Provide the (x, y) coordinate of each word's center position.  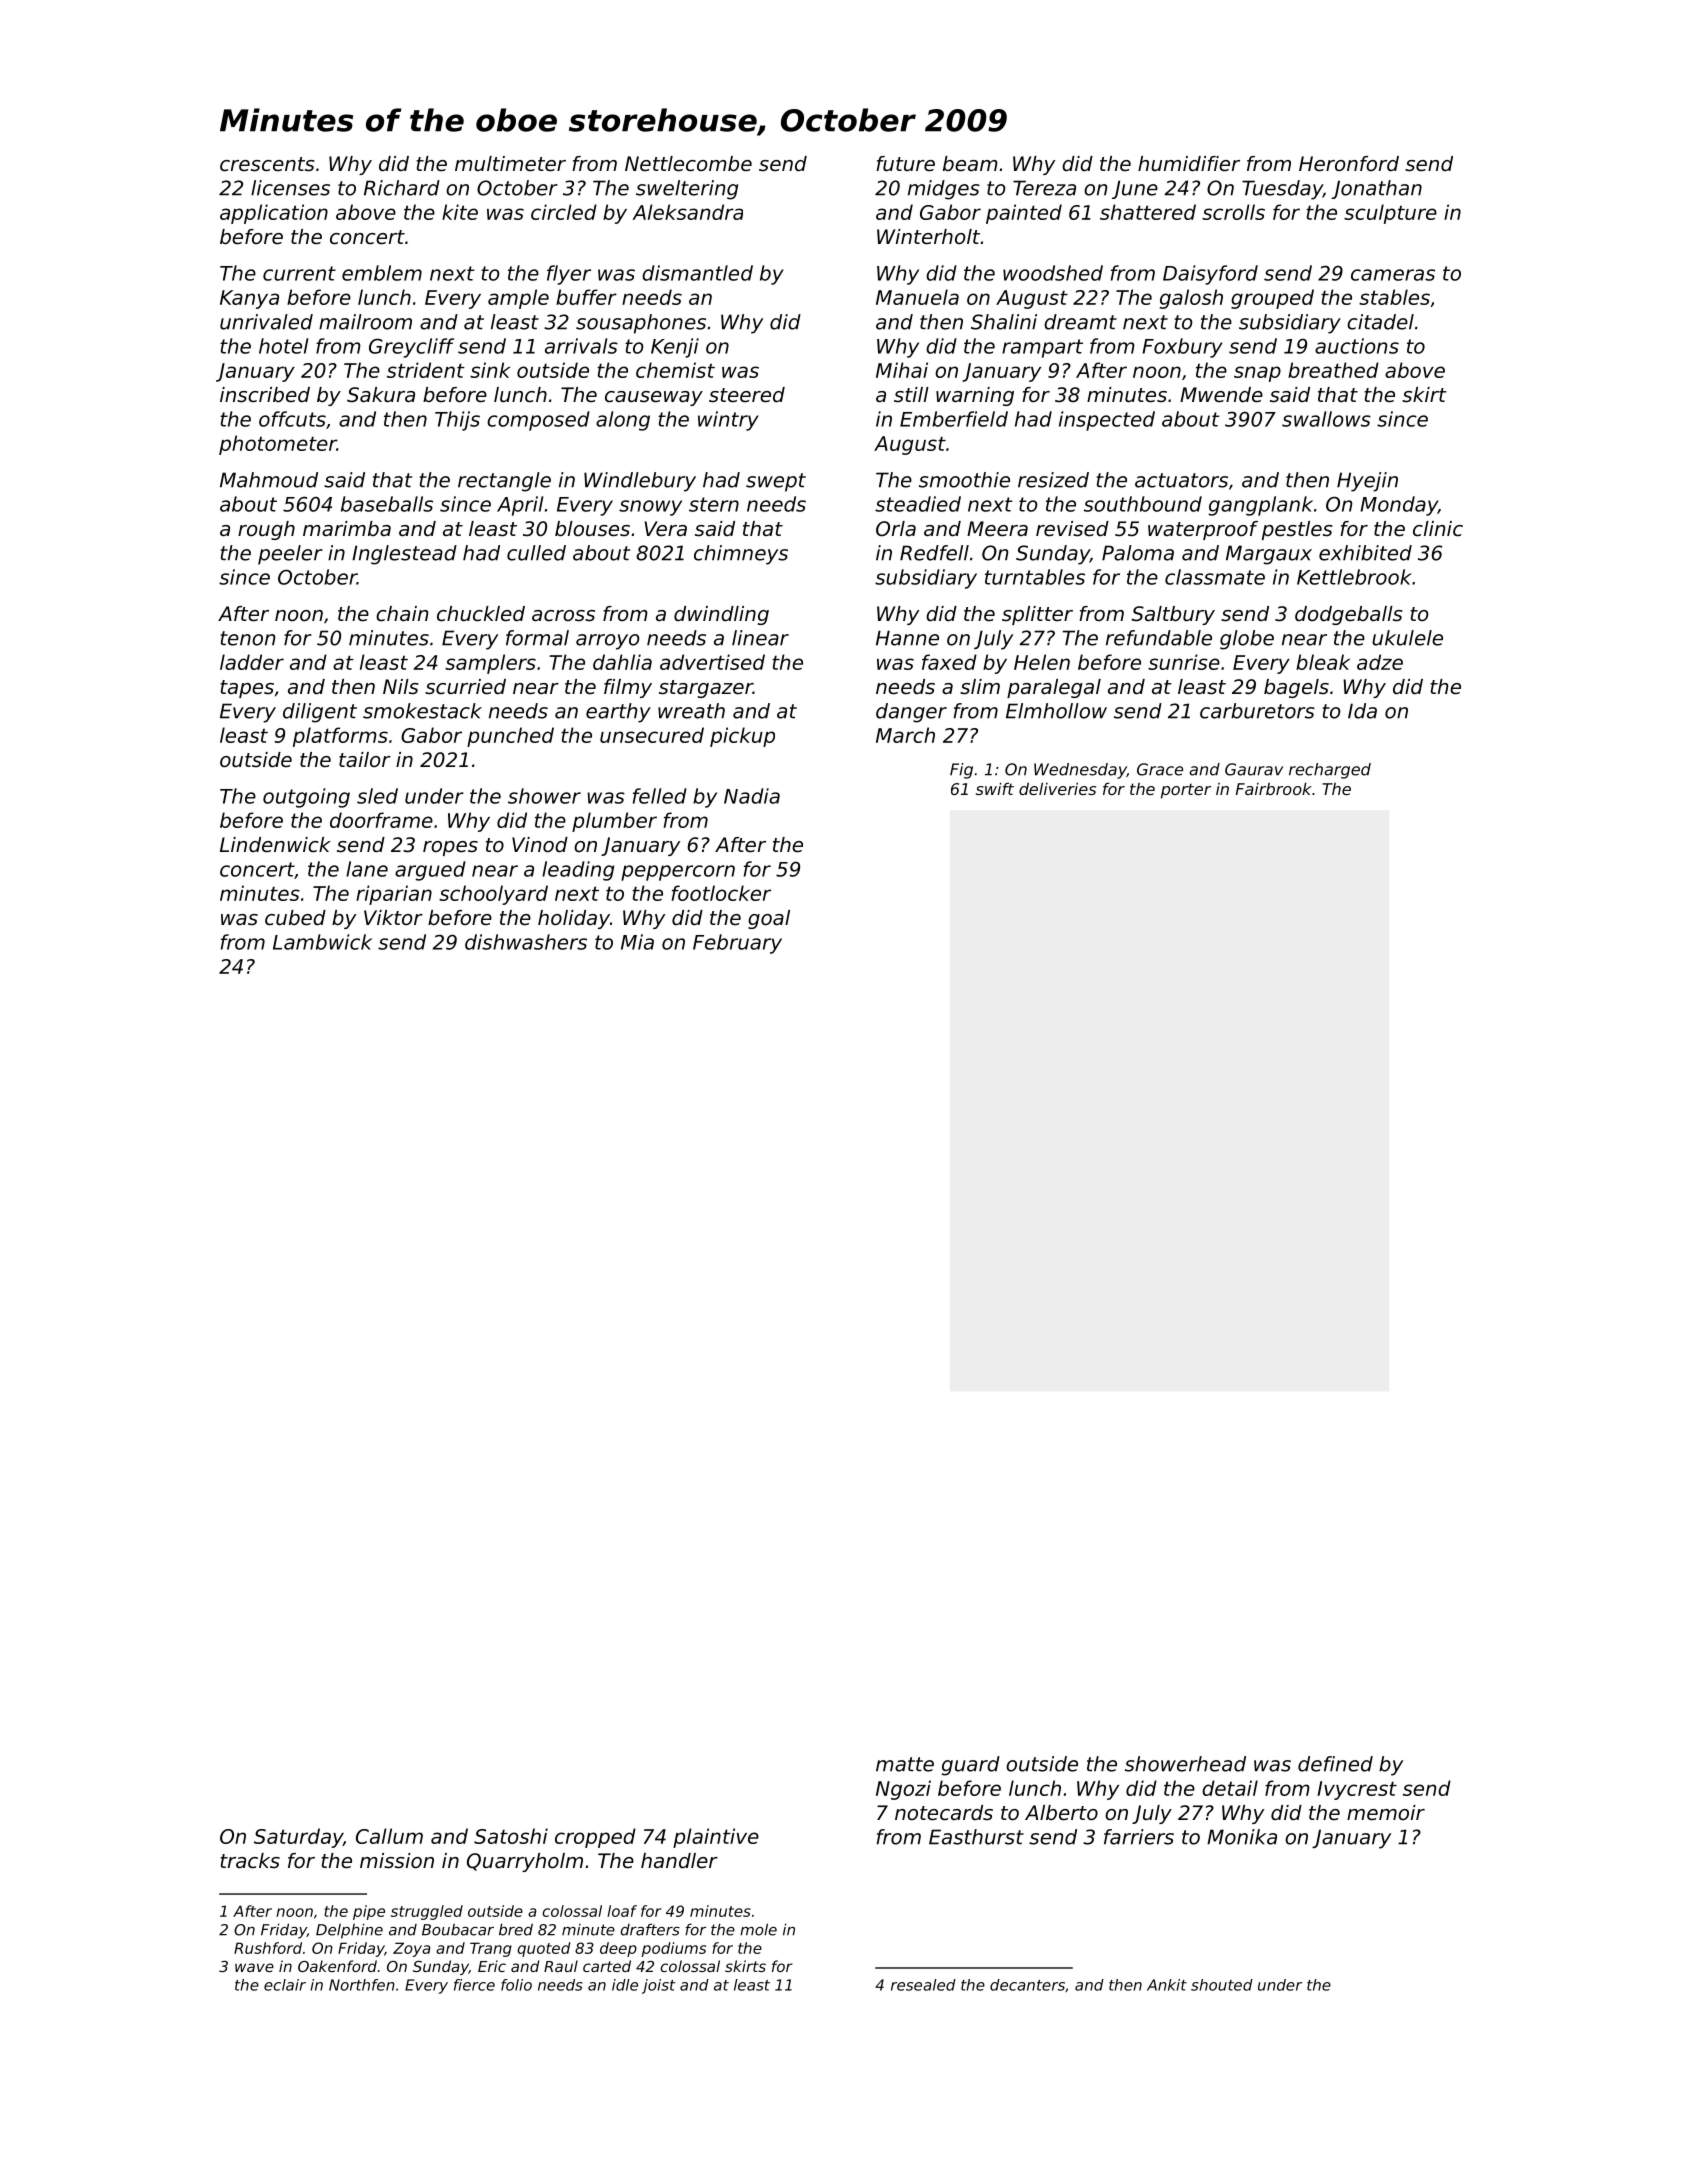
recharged (1330, 771)
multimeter (510, 163)
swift (995, 788)
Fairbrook (1274, 788)
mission (397, 1861)
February (737, 944)
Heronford (1349, 164)
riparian (394, 895)
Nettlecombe (688, 164)
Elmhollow (1056, 711)
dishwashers (526, 942)
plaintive (716, 1838)
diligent (320, 713)
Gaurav (1254, 769)
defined (1335, 1764)
